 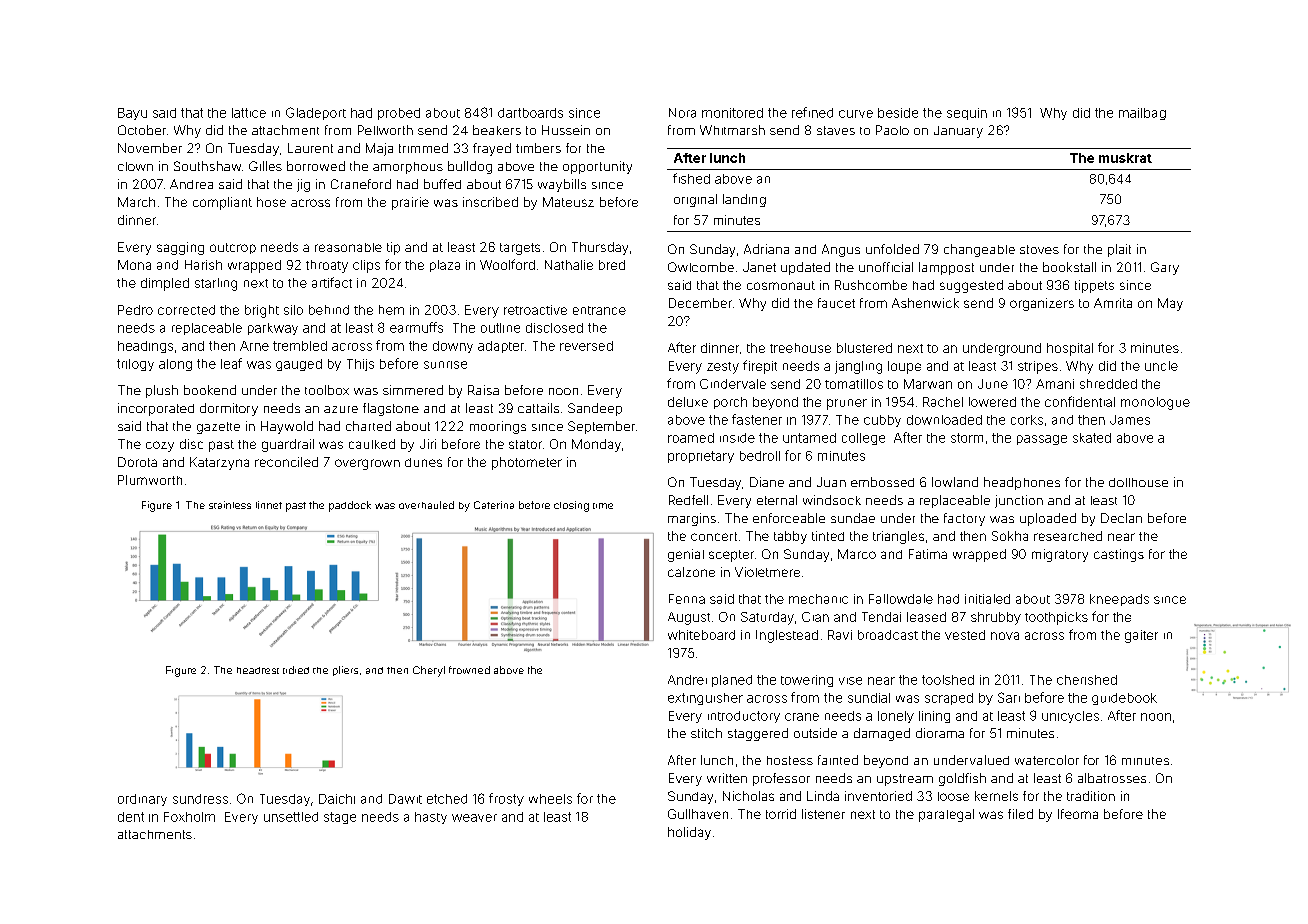 What do you see at coordinates (1142, 114) in the screenshot?
I see `mailbag` at bounding box center [1142, 114].
